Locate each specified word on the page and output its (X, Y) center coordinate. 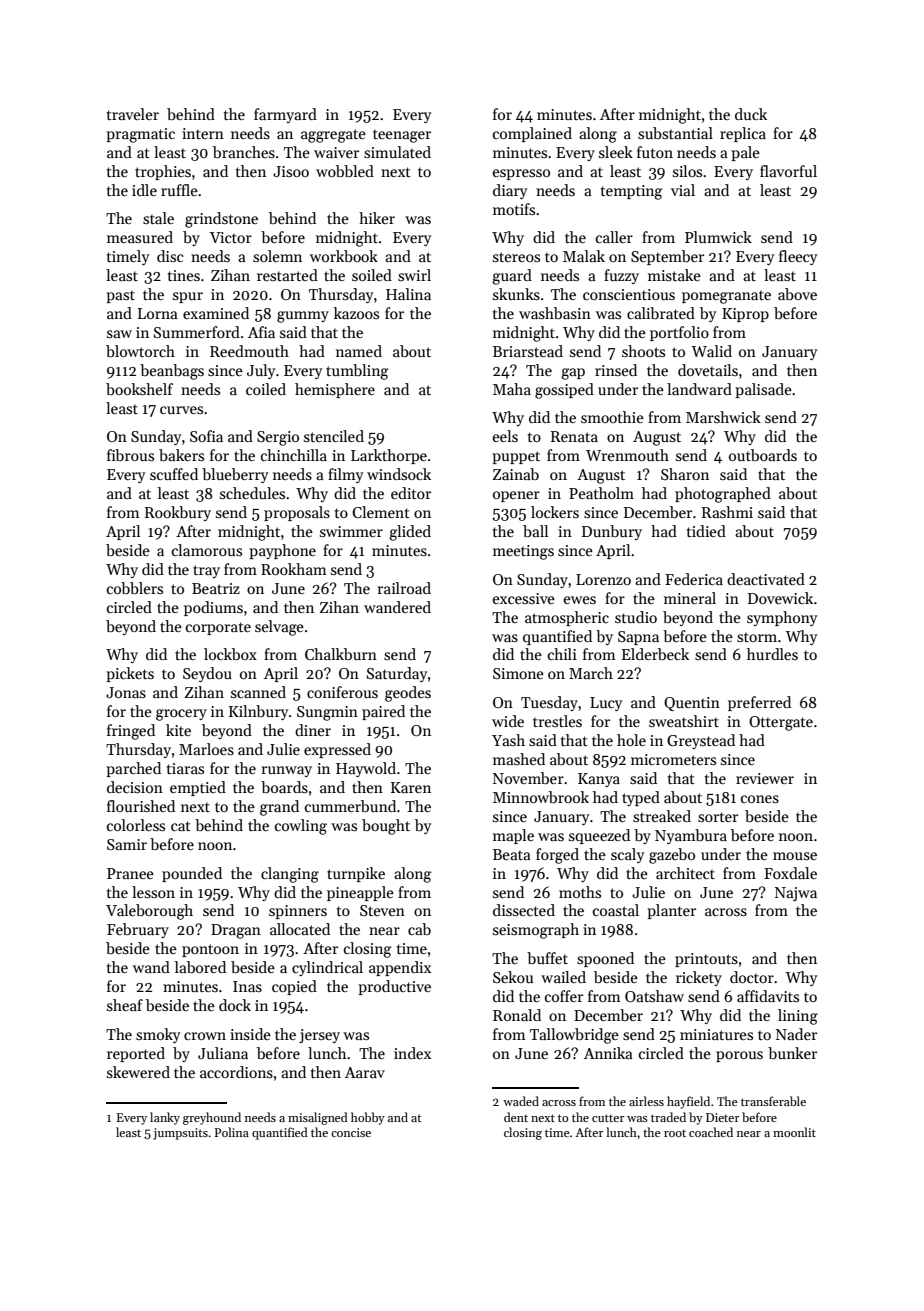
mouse (795, 856)
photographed (723, 495)
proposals (297, 513)
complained (532, 134)
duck (751, 114)
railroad (404, 588)
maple (513, 836)
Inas (247, 986)
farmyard (285, 115)
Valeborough (149, 912)
